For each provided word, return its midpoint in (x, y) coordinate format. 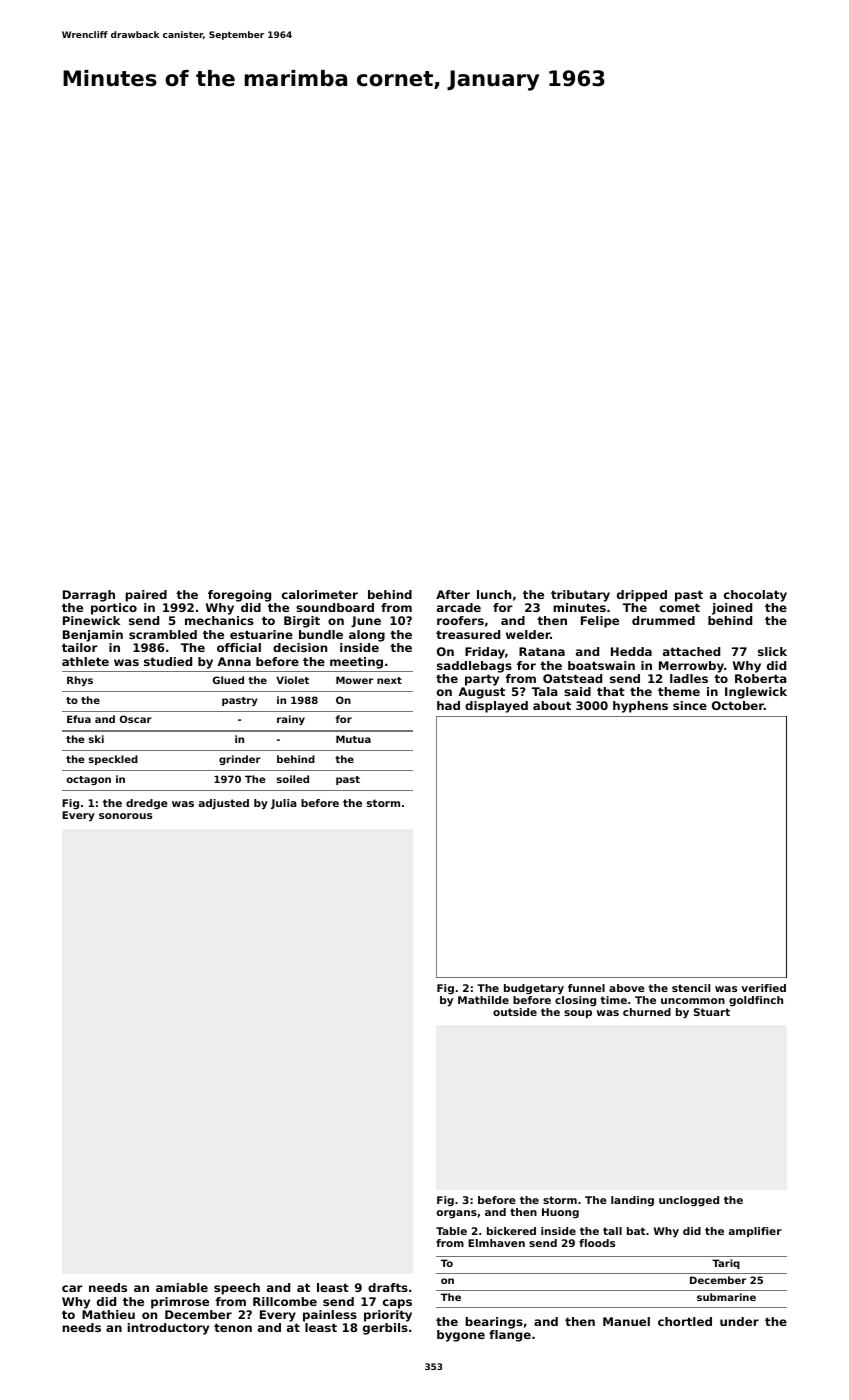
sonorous (125, 816)
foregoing (239, 596)
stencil (691, 988)
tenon (233, 1327)
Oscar (136, 719)
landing (632, 1201)
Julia (284, 804)
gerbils (385, 1329)
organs (457, 1214)
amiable (182, 1287)
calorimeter (320, 594)
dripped (642, 596)
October (738, 705)
